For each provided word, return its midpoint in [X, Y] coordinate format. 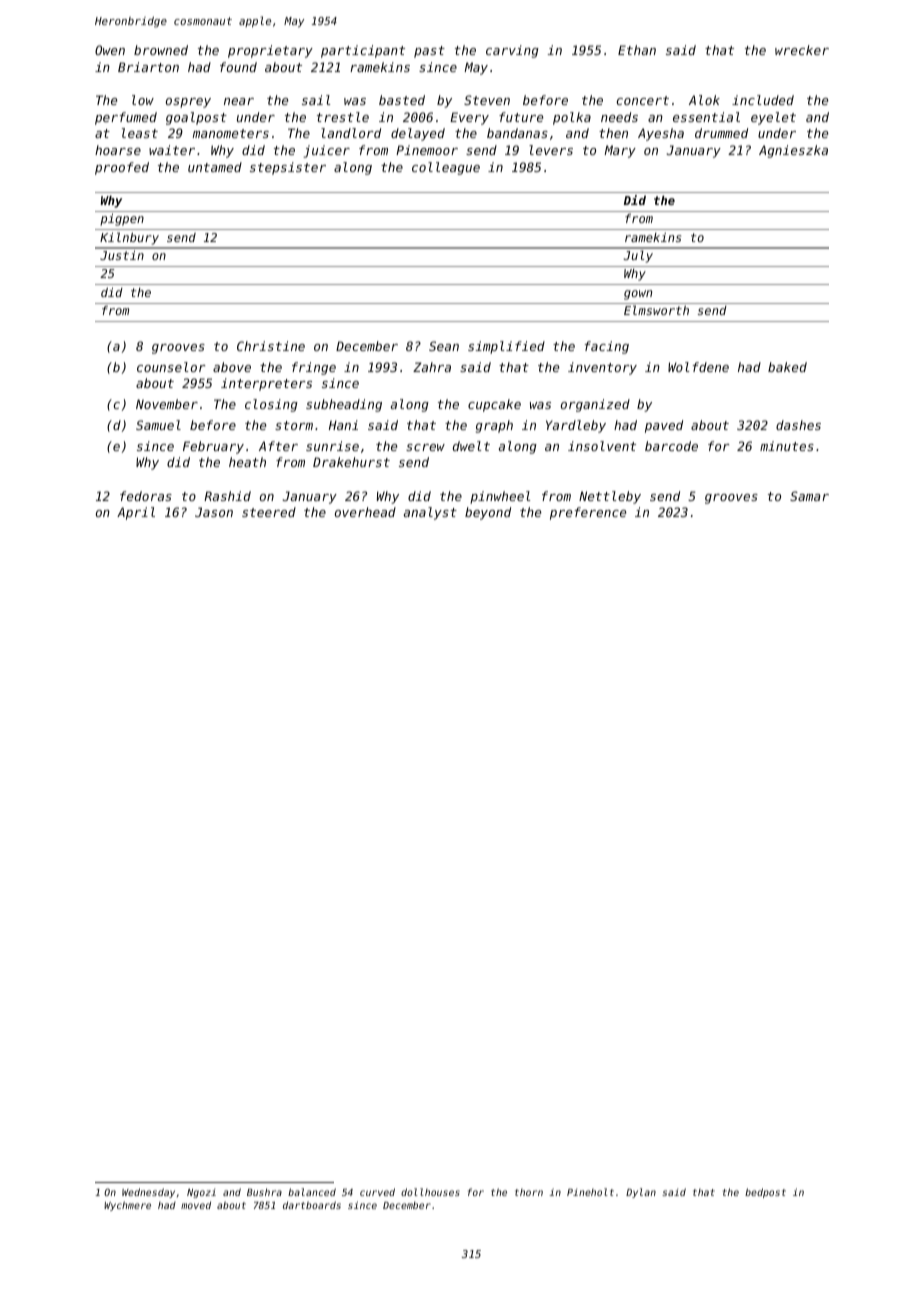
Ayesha [661, 134]
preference [588, 513]
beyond [488, 513]
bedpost [765, 1193]
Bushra [264, 1192]
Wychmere [127, 1206]
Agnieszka [793, 151]
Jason [214, 512]
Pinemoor [427, 150]
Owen [110, 50]
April [136, 513]
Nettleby [610, 497]
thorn [529, 1192]
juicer [326, 151]
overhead [365, 512]
